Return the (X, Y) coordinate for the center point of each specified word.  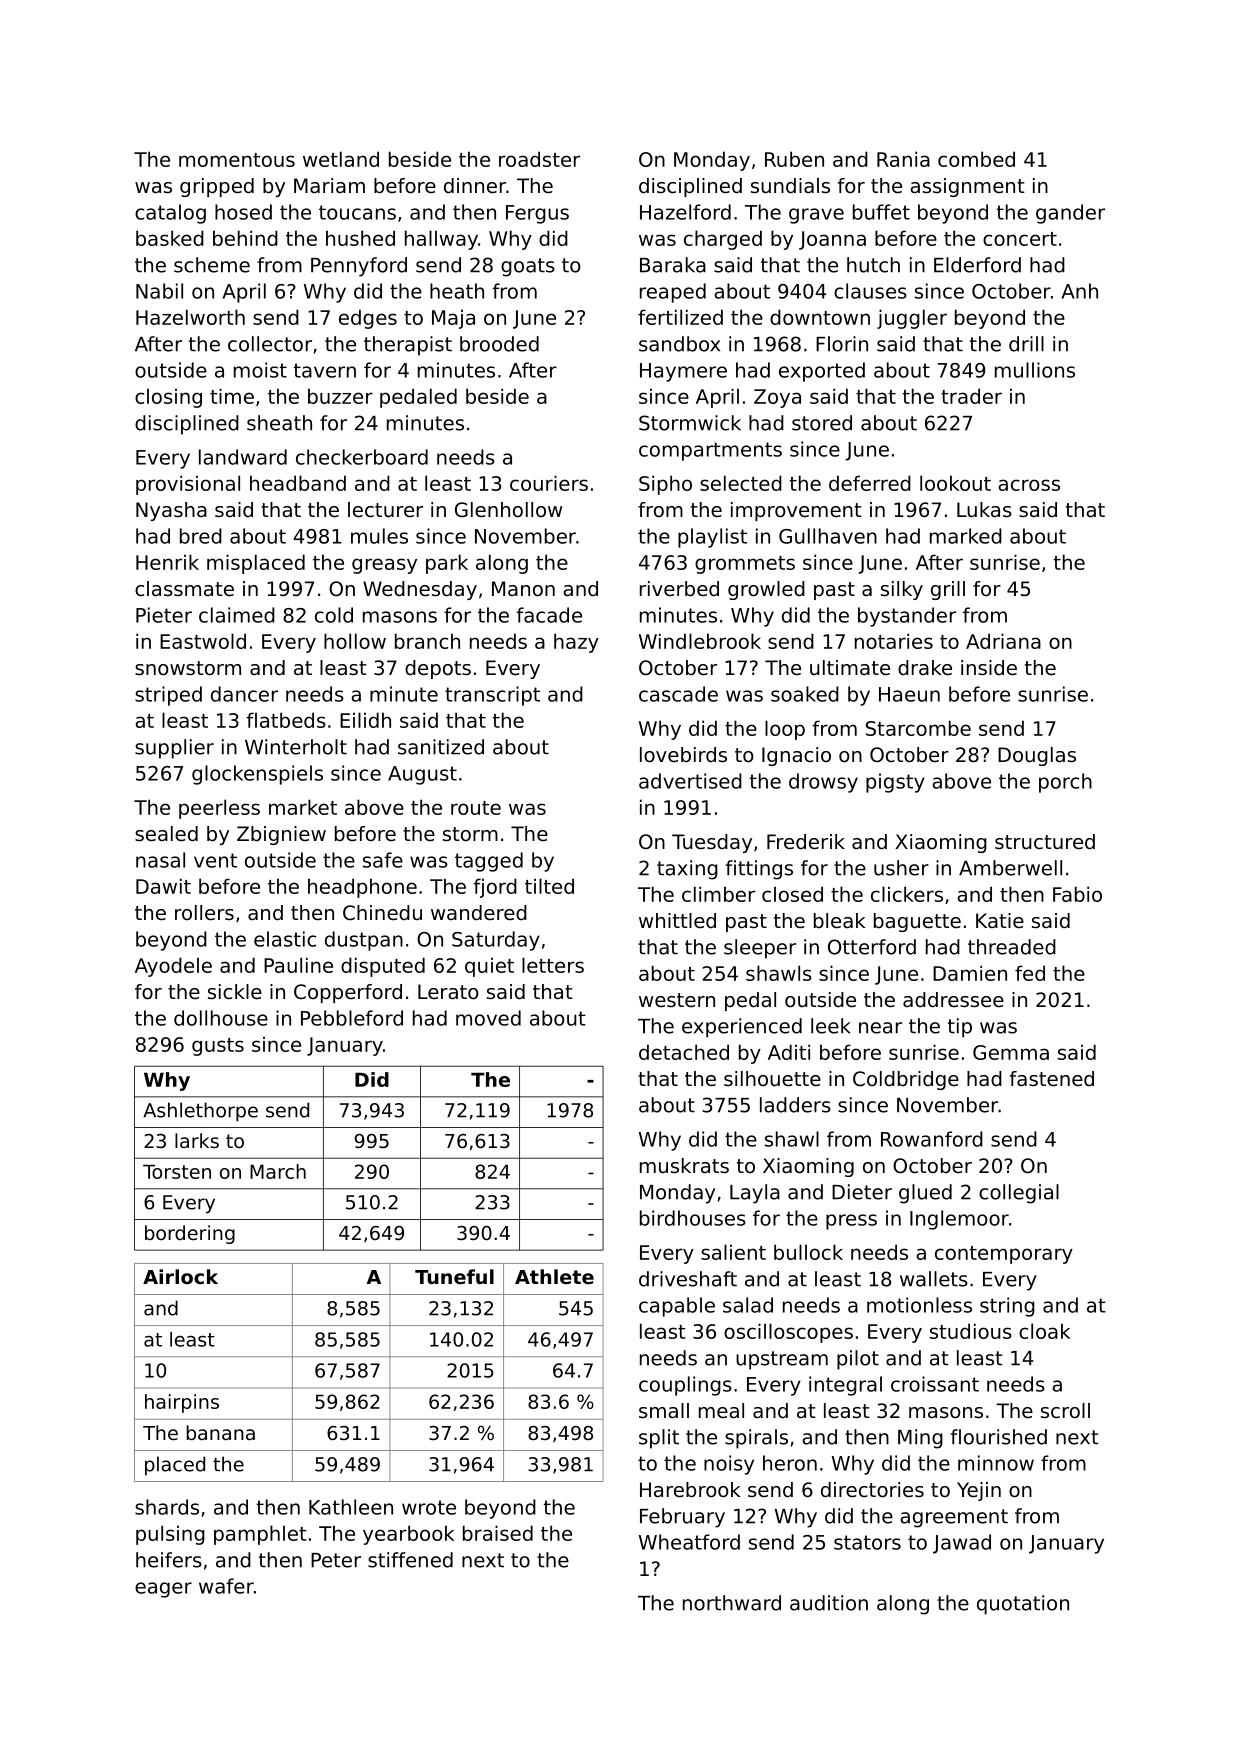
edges (368, 319)
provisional (188, 485)
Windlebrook (700, 641)
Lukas (984, 510)
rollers (204, 913)
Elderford (977, 265)
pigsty (895, 783)
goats (528, 267)
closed (792, 894)
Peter (336, 1560)
